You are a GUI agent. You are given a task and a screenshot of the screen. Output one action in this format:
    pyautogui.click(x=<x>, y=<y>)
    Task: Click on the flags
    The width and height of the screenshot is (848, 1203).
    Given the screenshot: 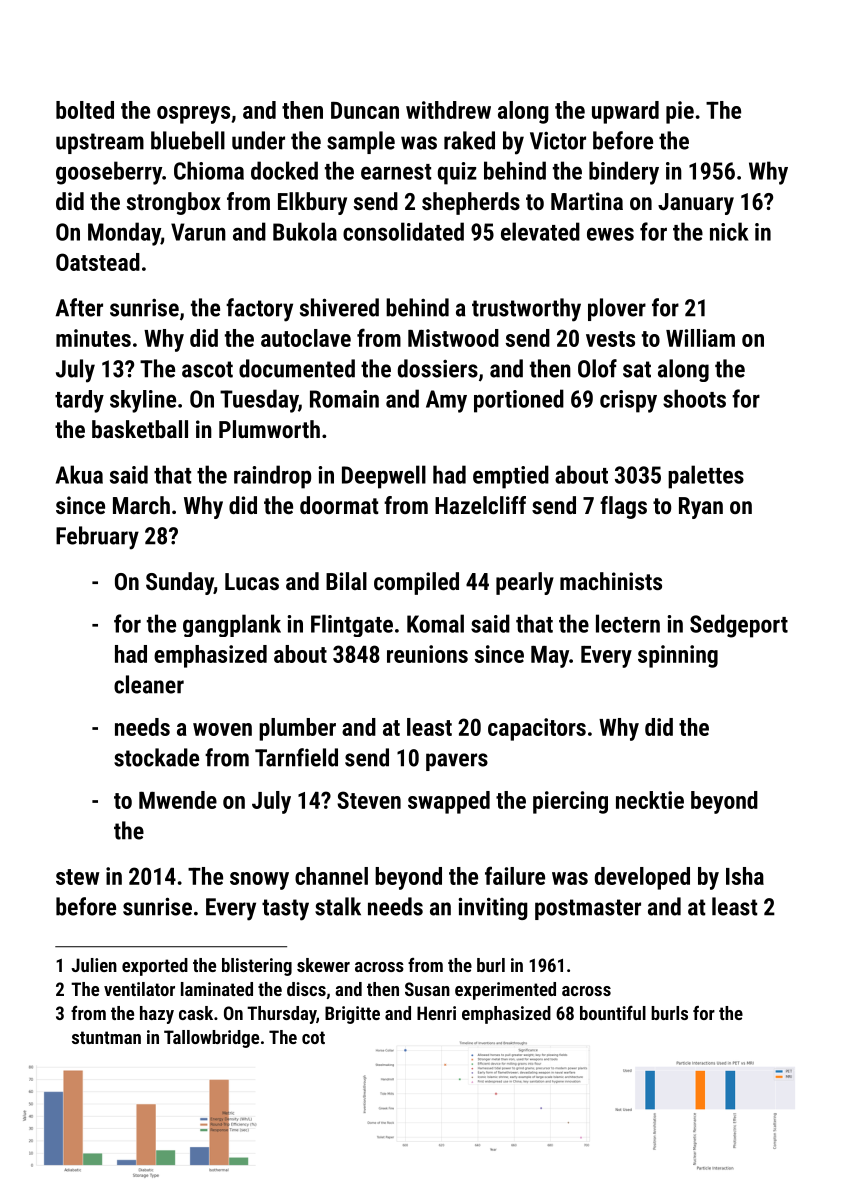 What is the action you would take?
    pyautogui.click(x=623, y=507)
